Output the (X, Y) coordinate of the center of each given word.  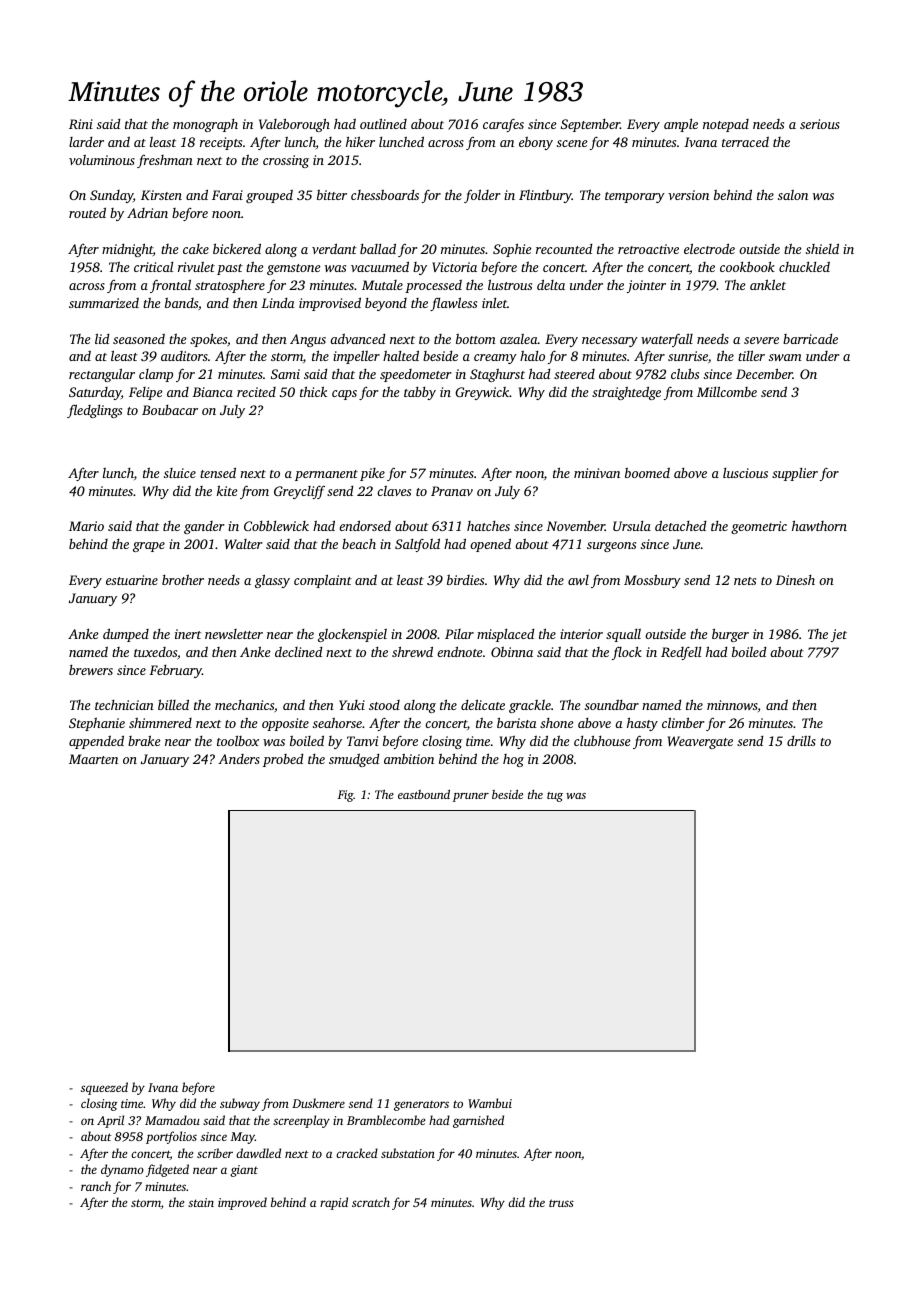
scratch (371, 1202)
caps (344, 395)
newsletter (234, 634)
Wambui (490, 1103)
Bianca (212, 392)
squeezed (104, 1088)
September (590, 125)
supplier (795, 474)
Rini (81, 124)
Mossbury (652, 581)
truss (561, 1203)
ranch (96, 1186)
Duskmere (318, 1103)
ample (681, 125)
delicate (483, 704)
